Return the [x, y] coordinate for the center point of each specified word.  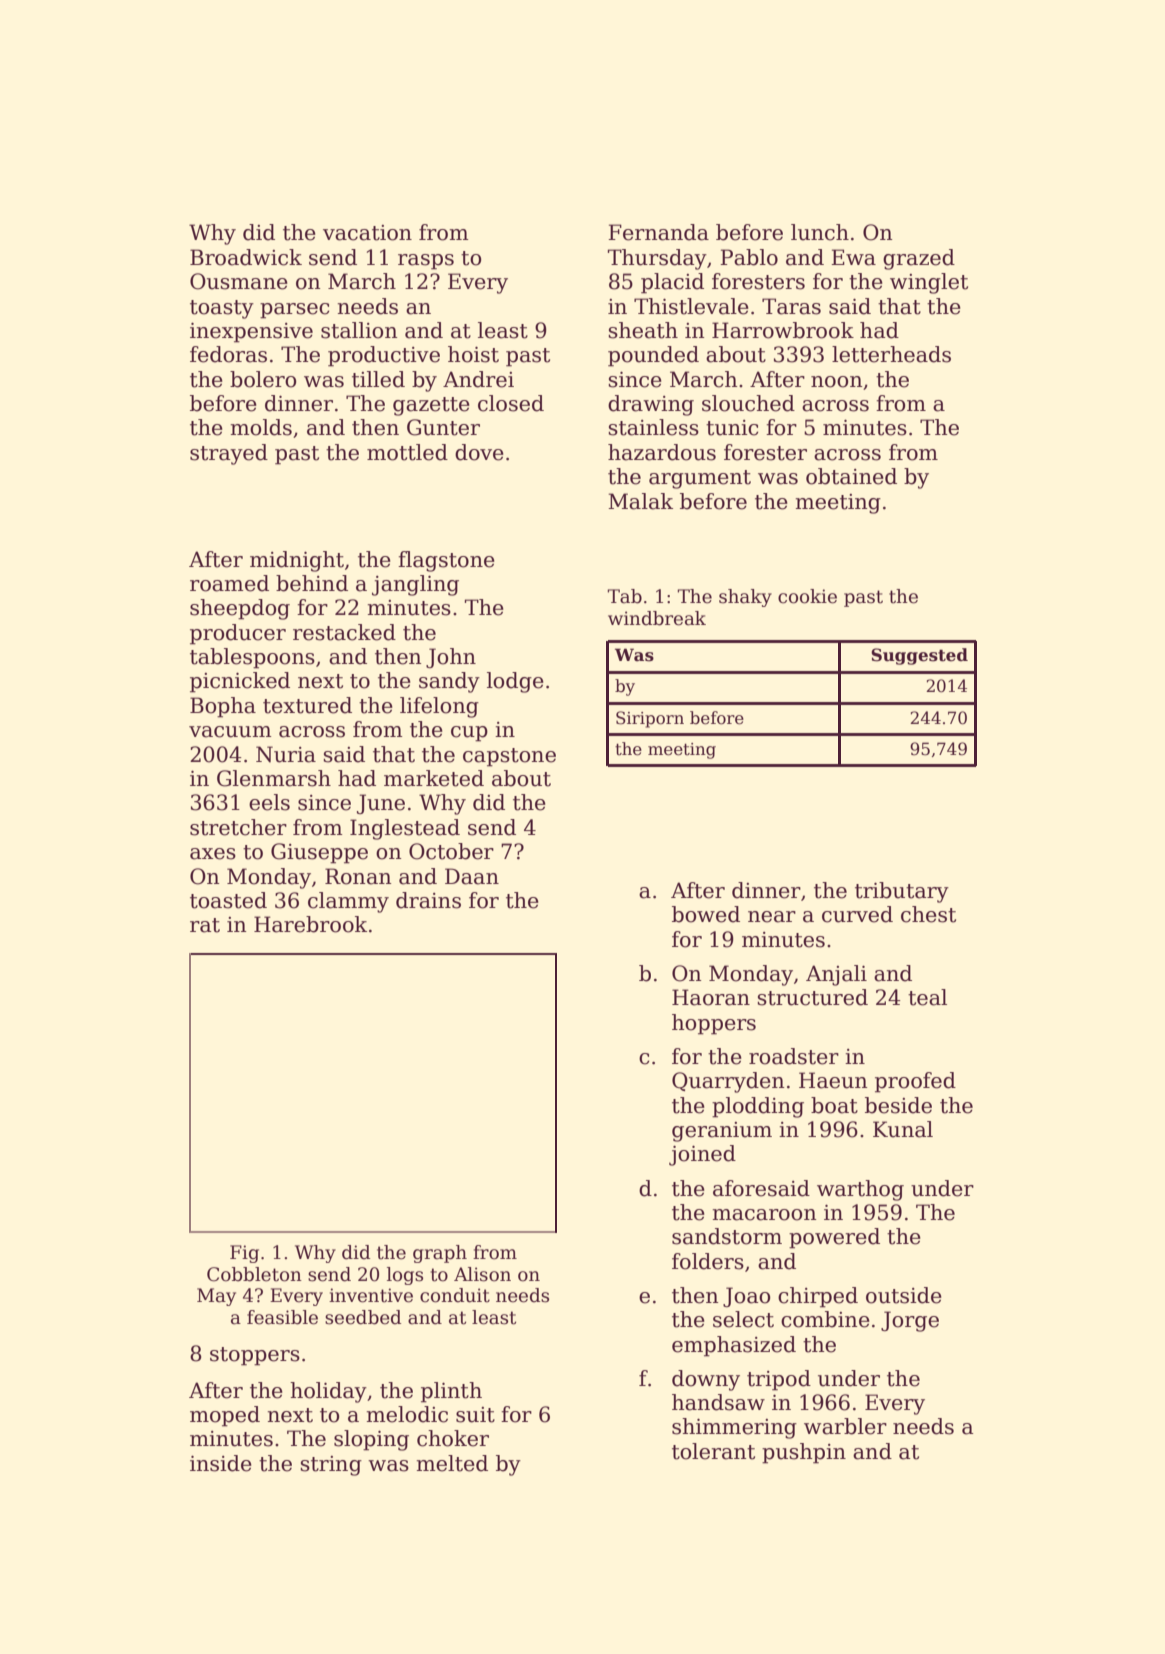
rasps [426, 262]
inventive [371, 1295]
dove [479, 452]
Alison [482, 1274]
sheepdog [240, 609]
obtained [851, 476]
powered [834, 1238]
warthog [860, 1190]
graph [440, 1254]
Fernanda [658, 232]
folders [708, 1261]
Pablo [749, 257]
